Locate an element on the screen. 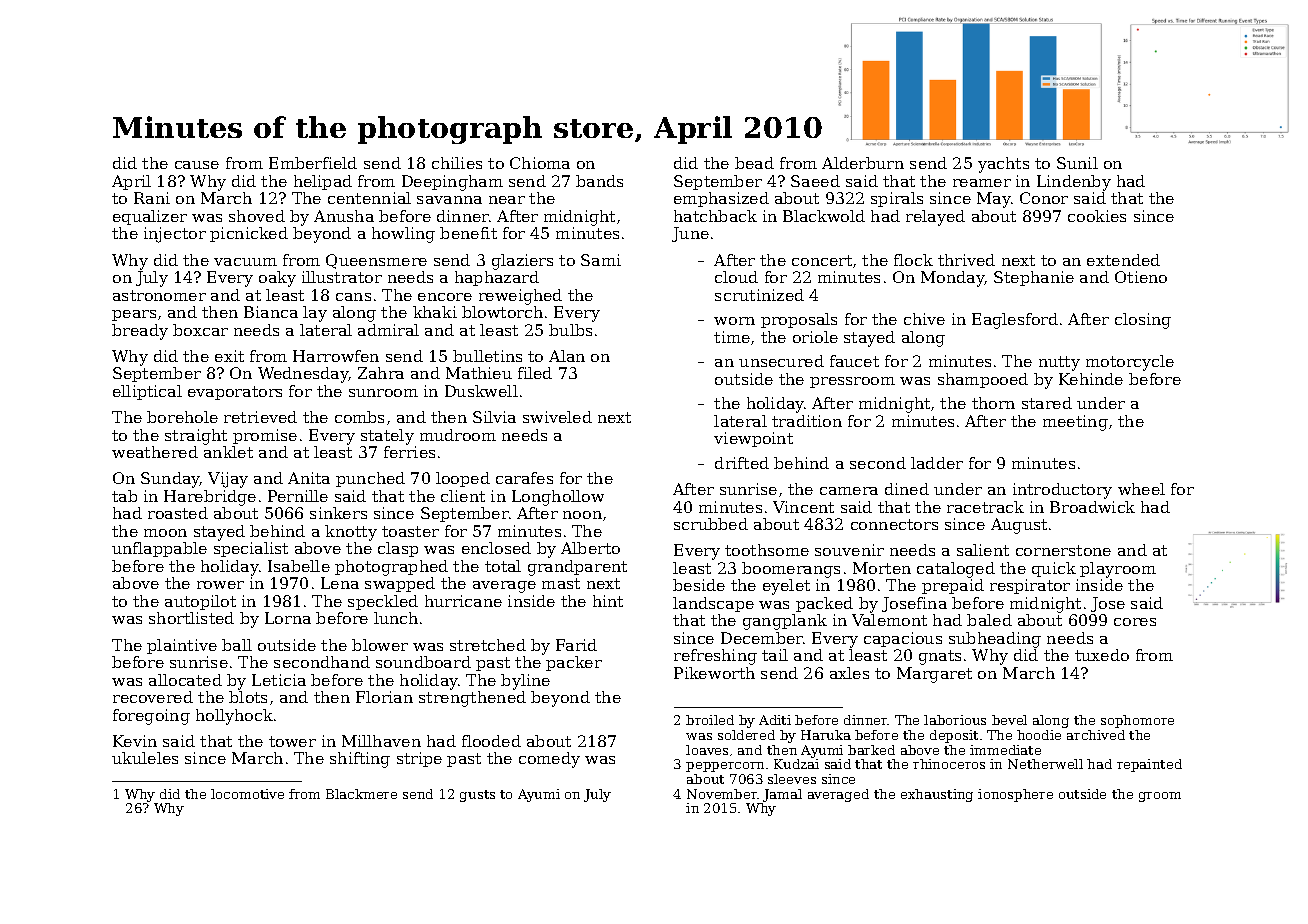 The image size is (1308, 924). stretched is located at coordinates (488, 645).
